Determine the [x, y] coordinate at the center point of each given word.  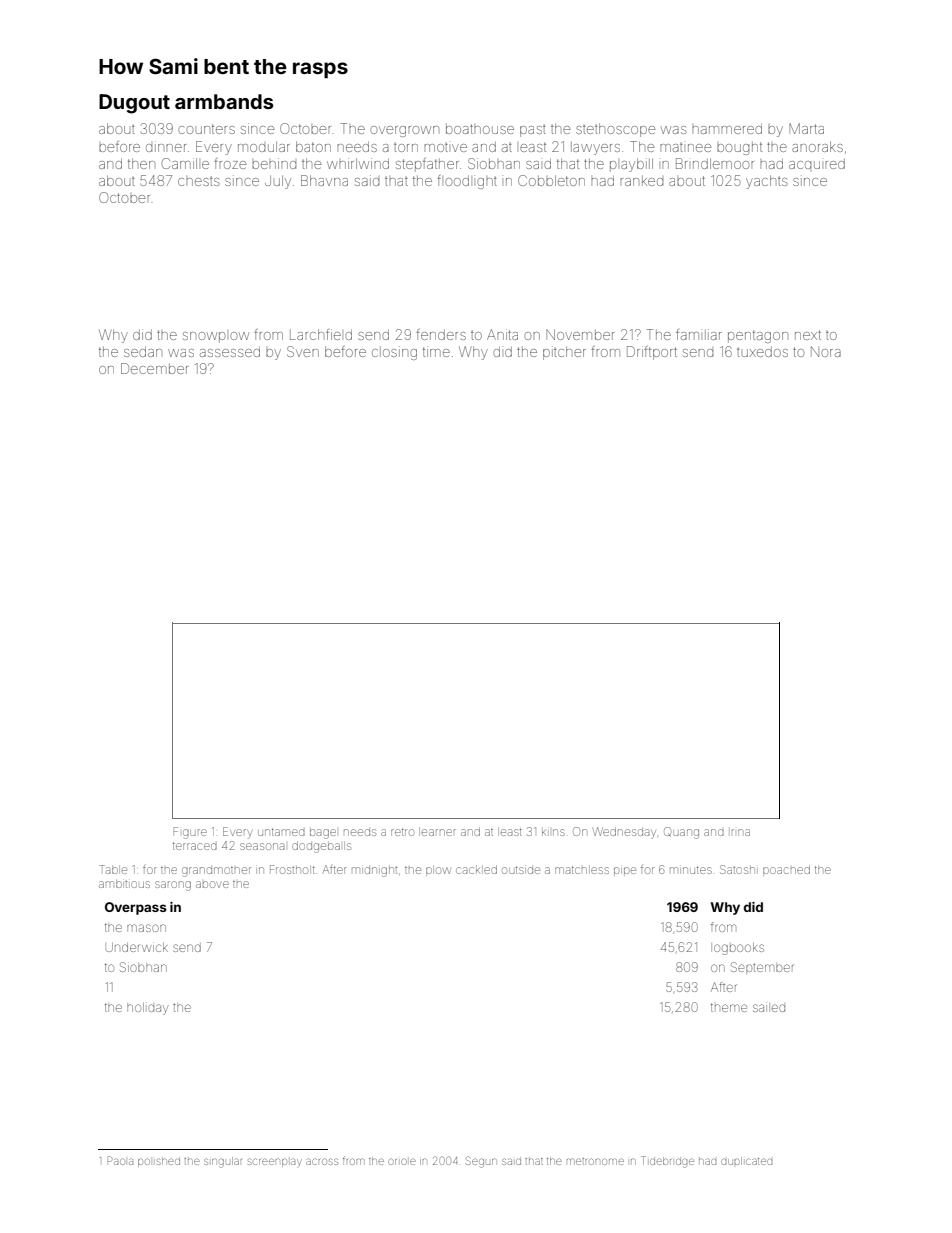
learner [439, 832]
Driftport [652, 353]
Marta [806, 128]
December [154, 368]
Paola [120, 1160]
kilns [553, 832]
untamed [281, 832]
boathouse [480, 129]
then [141, 163]
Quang [681, 833]
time [436, 351]
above [212, 884]
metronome [595, 1161]
